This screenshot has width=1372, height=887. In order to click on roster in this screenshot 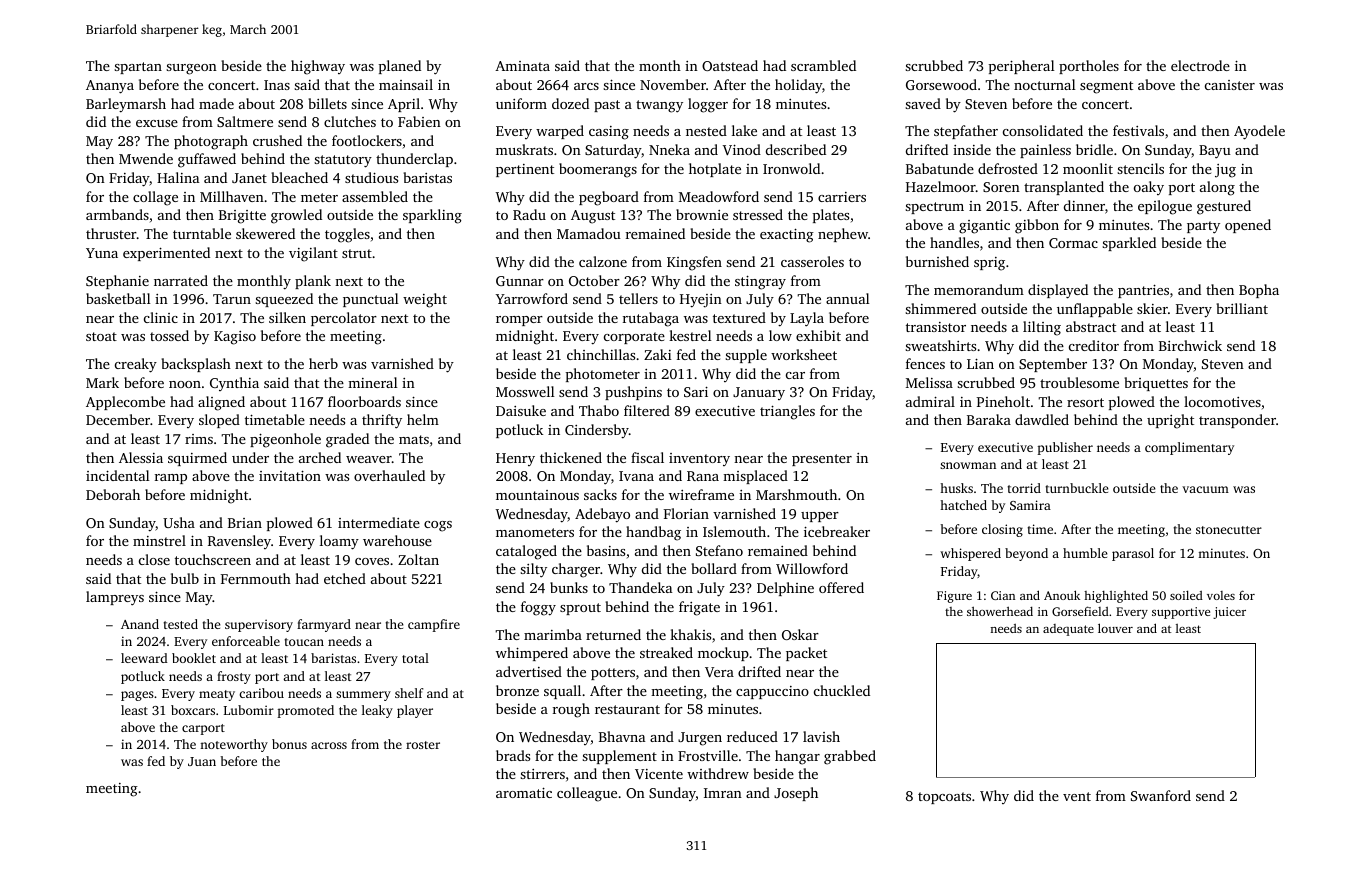, I will do `click(423, 745)`.
